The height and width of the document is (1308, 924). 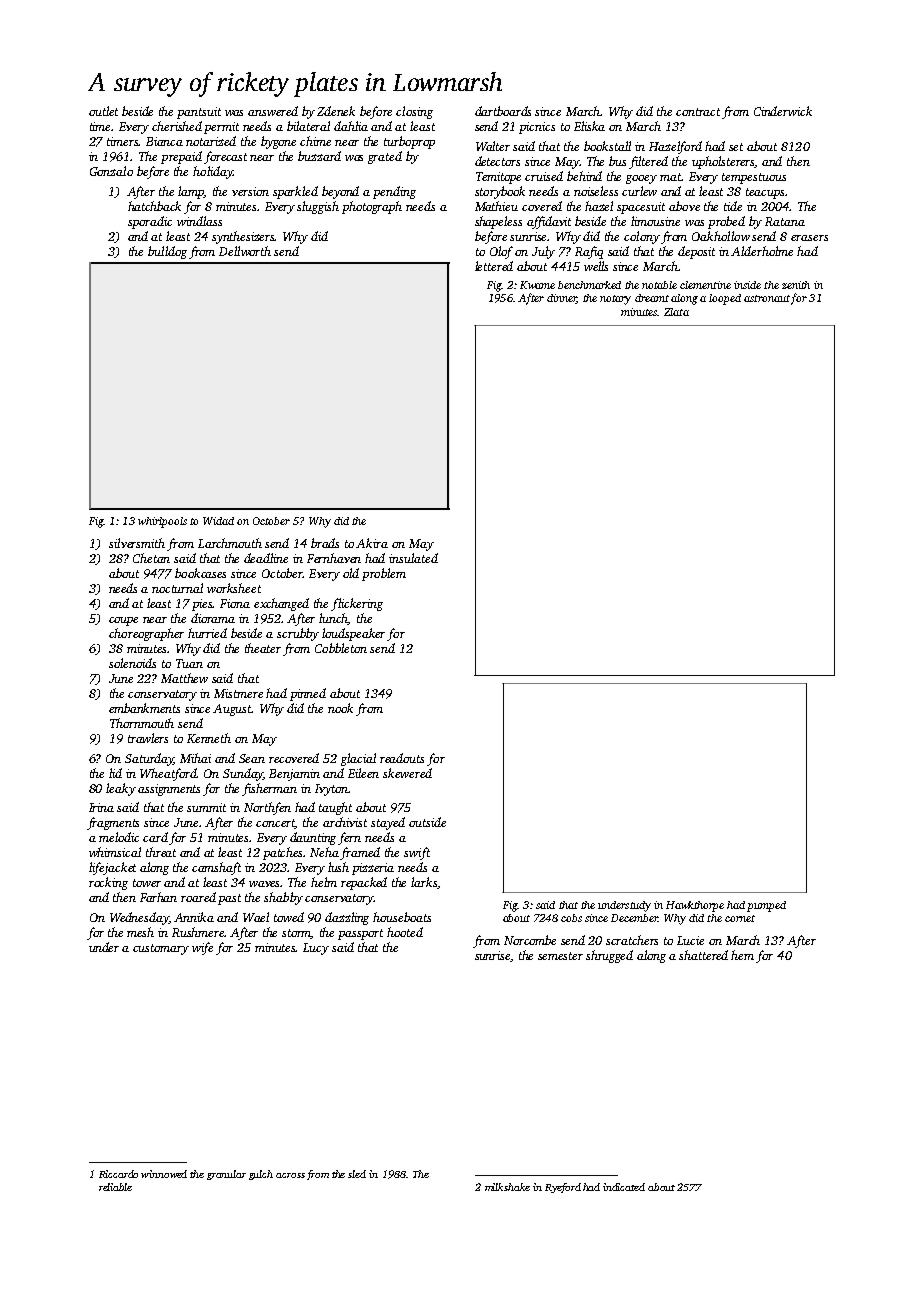 What do you see at coordinates (273, 111) in the document?
I see `answered` at bounding box center [273, 111].
